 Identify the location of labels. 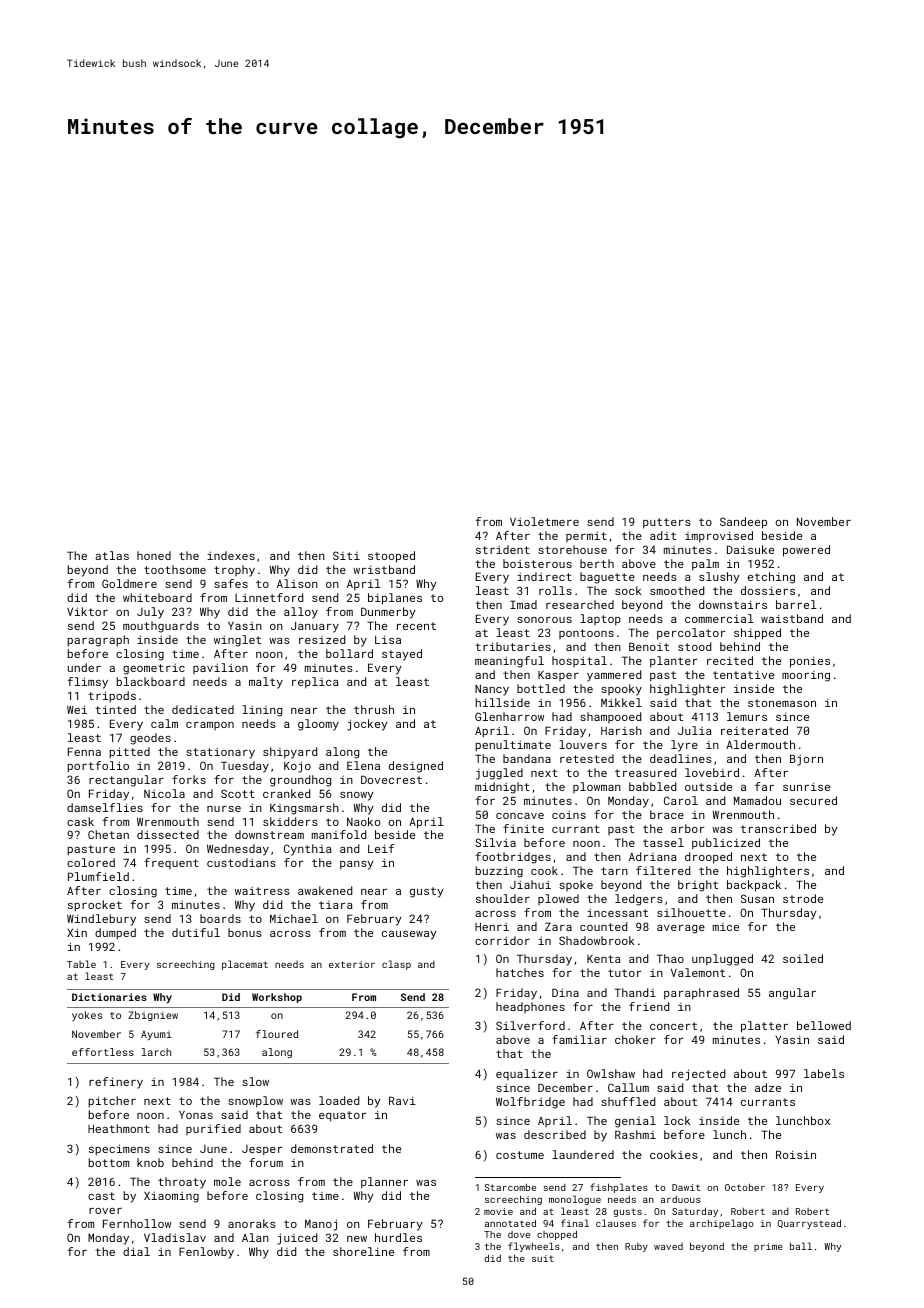
(824, 1073).
